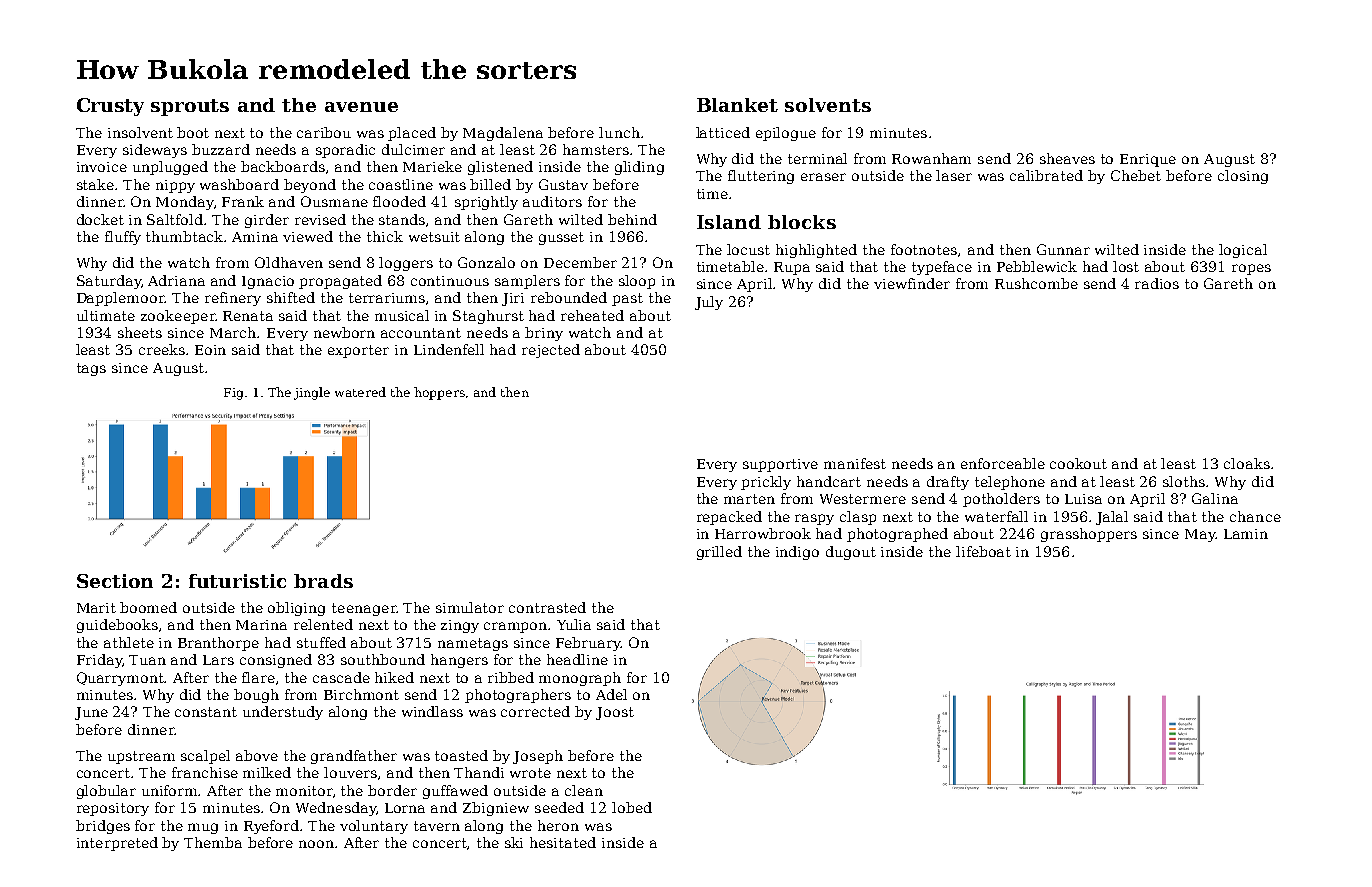 The height and width of the page is (887, 1372). What do you see at coordinates (283, 166) in the page?
I see `backboards` at bounding box center [283, 166].
